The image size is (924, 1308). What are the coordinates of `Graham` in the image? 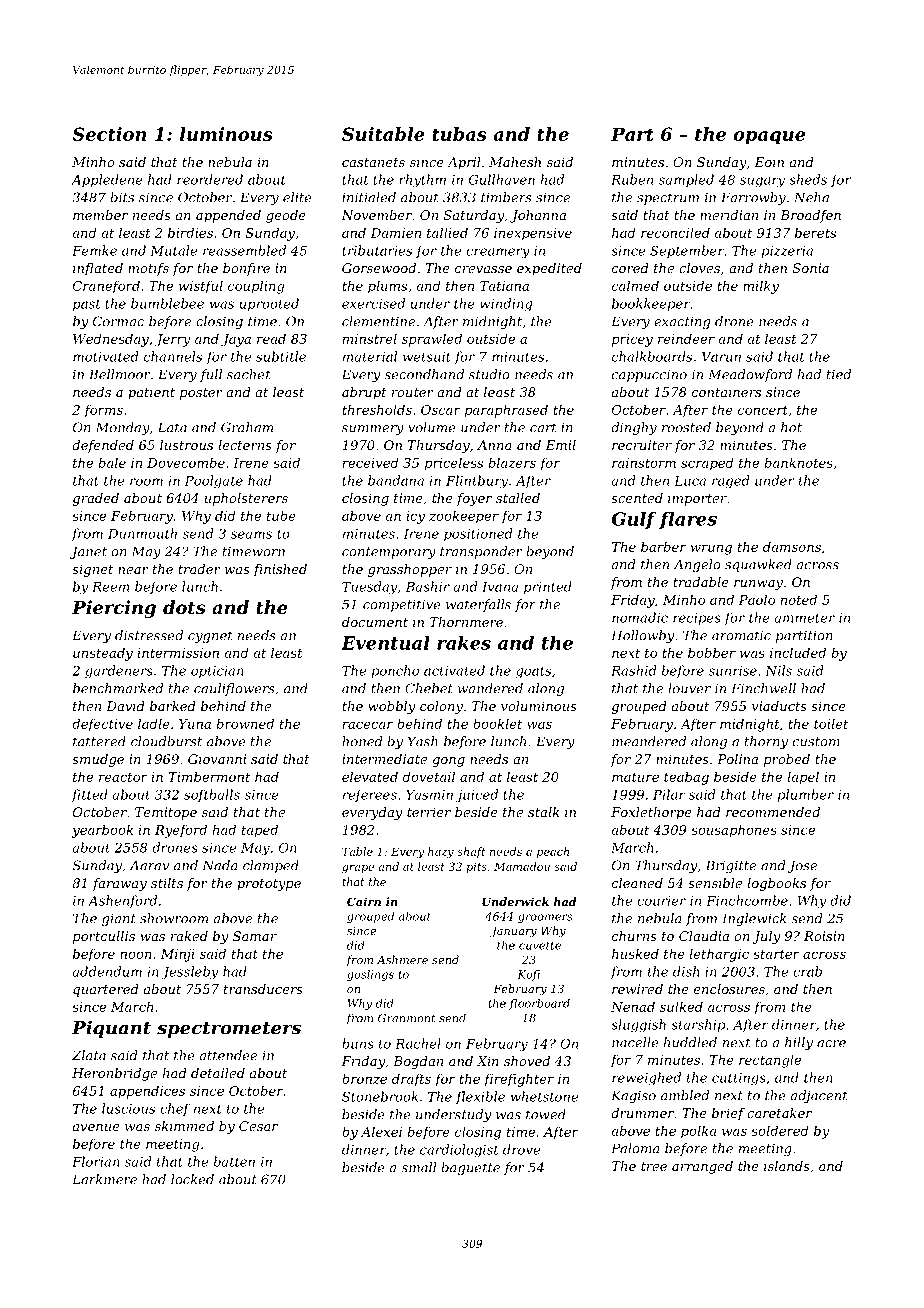 It's located at (247, 427).
